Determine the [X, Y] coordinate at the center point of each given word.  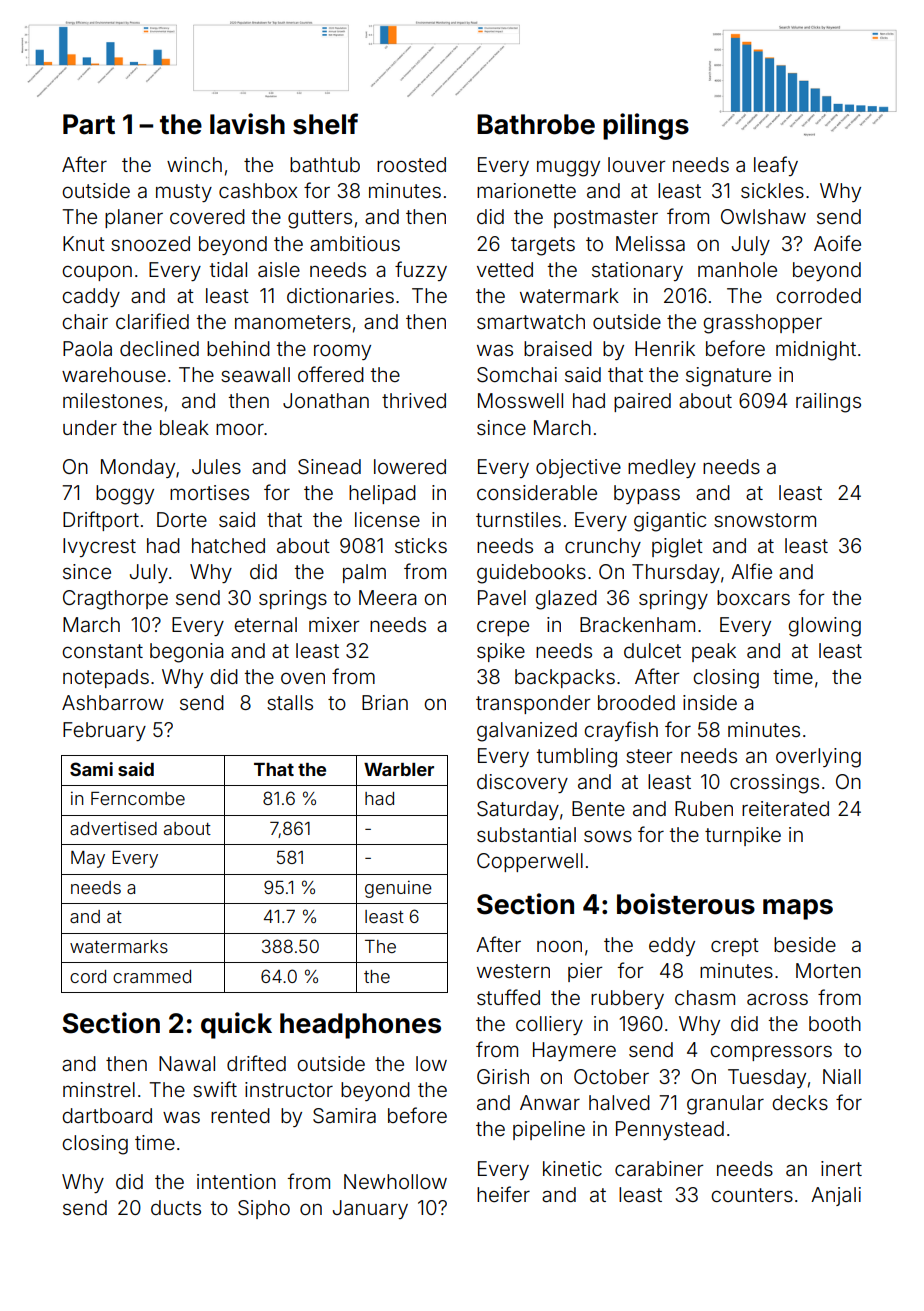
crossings [774, 784]
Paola [87, 348]
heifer [503, 1194]
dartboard [107, 1115]
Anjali [836, 1196]
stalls [290, 702]
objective [578, 468]
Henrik [665, 348]
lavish [247, 124]
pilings [646, 126]
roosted [411, 164]
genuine [398, 889]
